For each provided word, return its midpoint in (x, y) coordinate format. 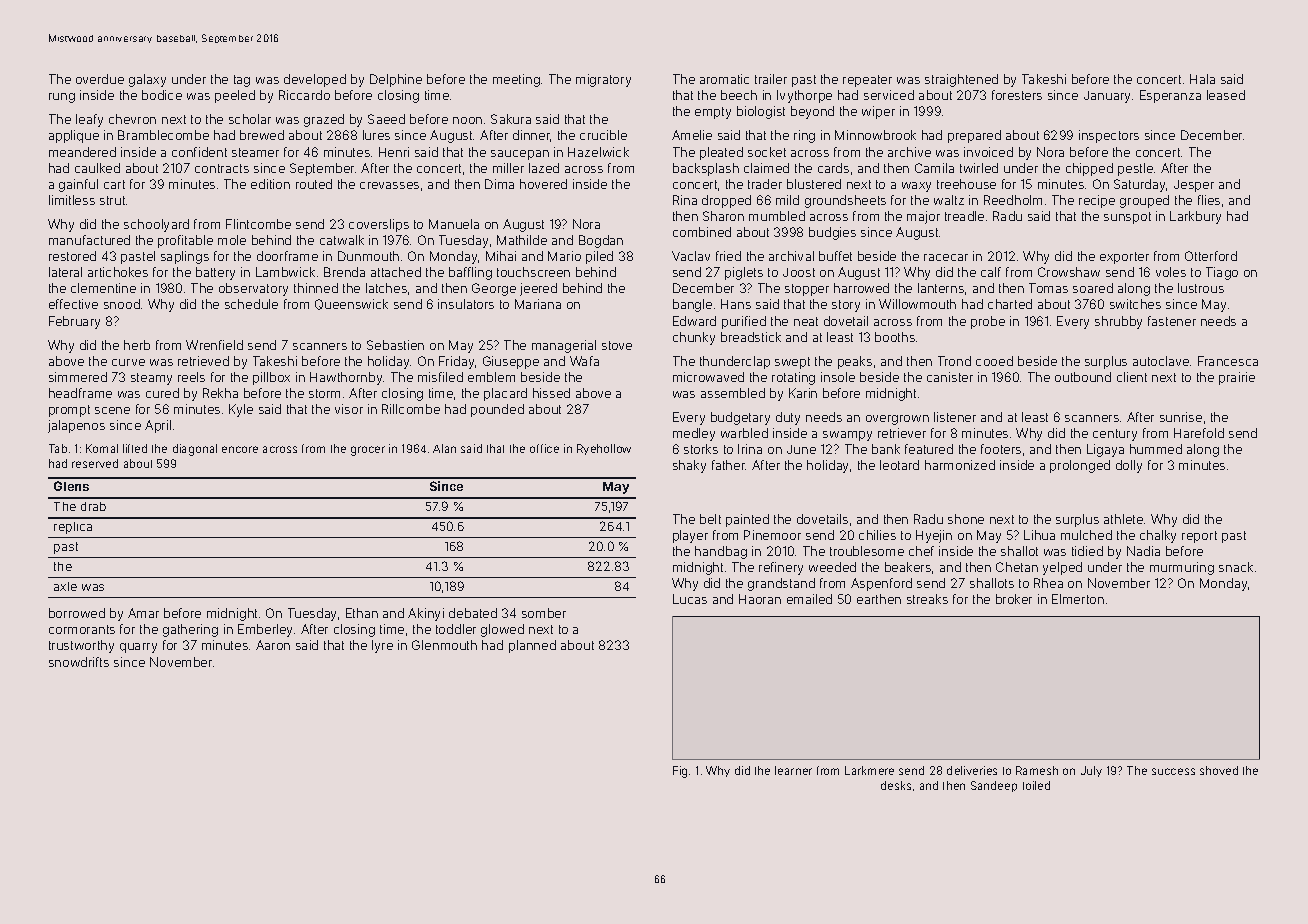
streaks (927, 599)
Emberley (265, 630)
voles (1171, 272)
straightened (961, 80)
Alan (444, 448)
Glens (71, 486)
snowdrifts (79, 662)
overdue (100, 79)
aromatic (724, 79)
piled (599, 257)
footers (1001, 449)
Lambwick (285, 272)
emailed (809, 599)
